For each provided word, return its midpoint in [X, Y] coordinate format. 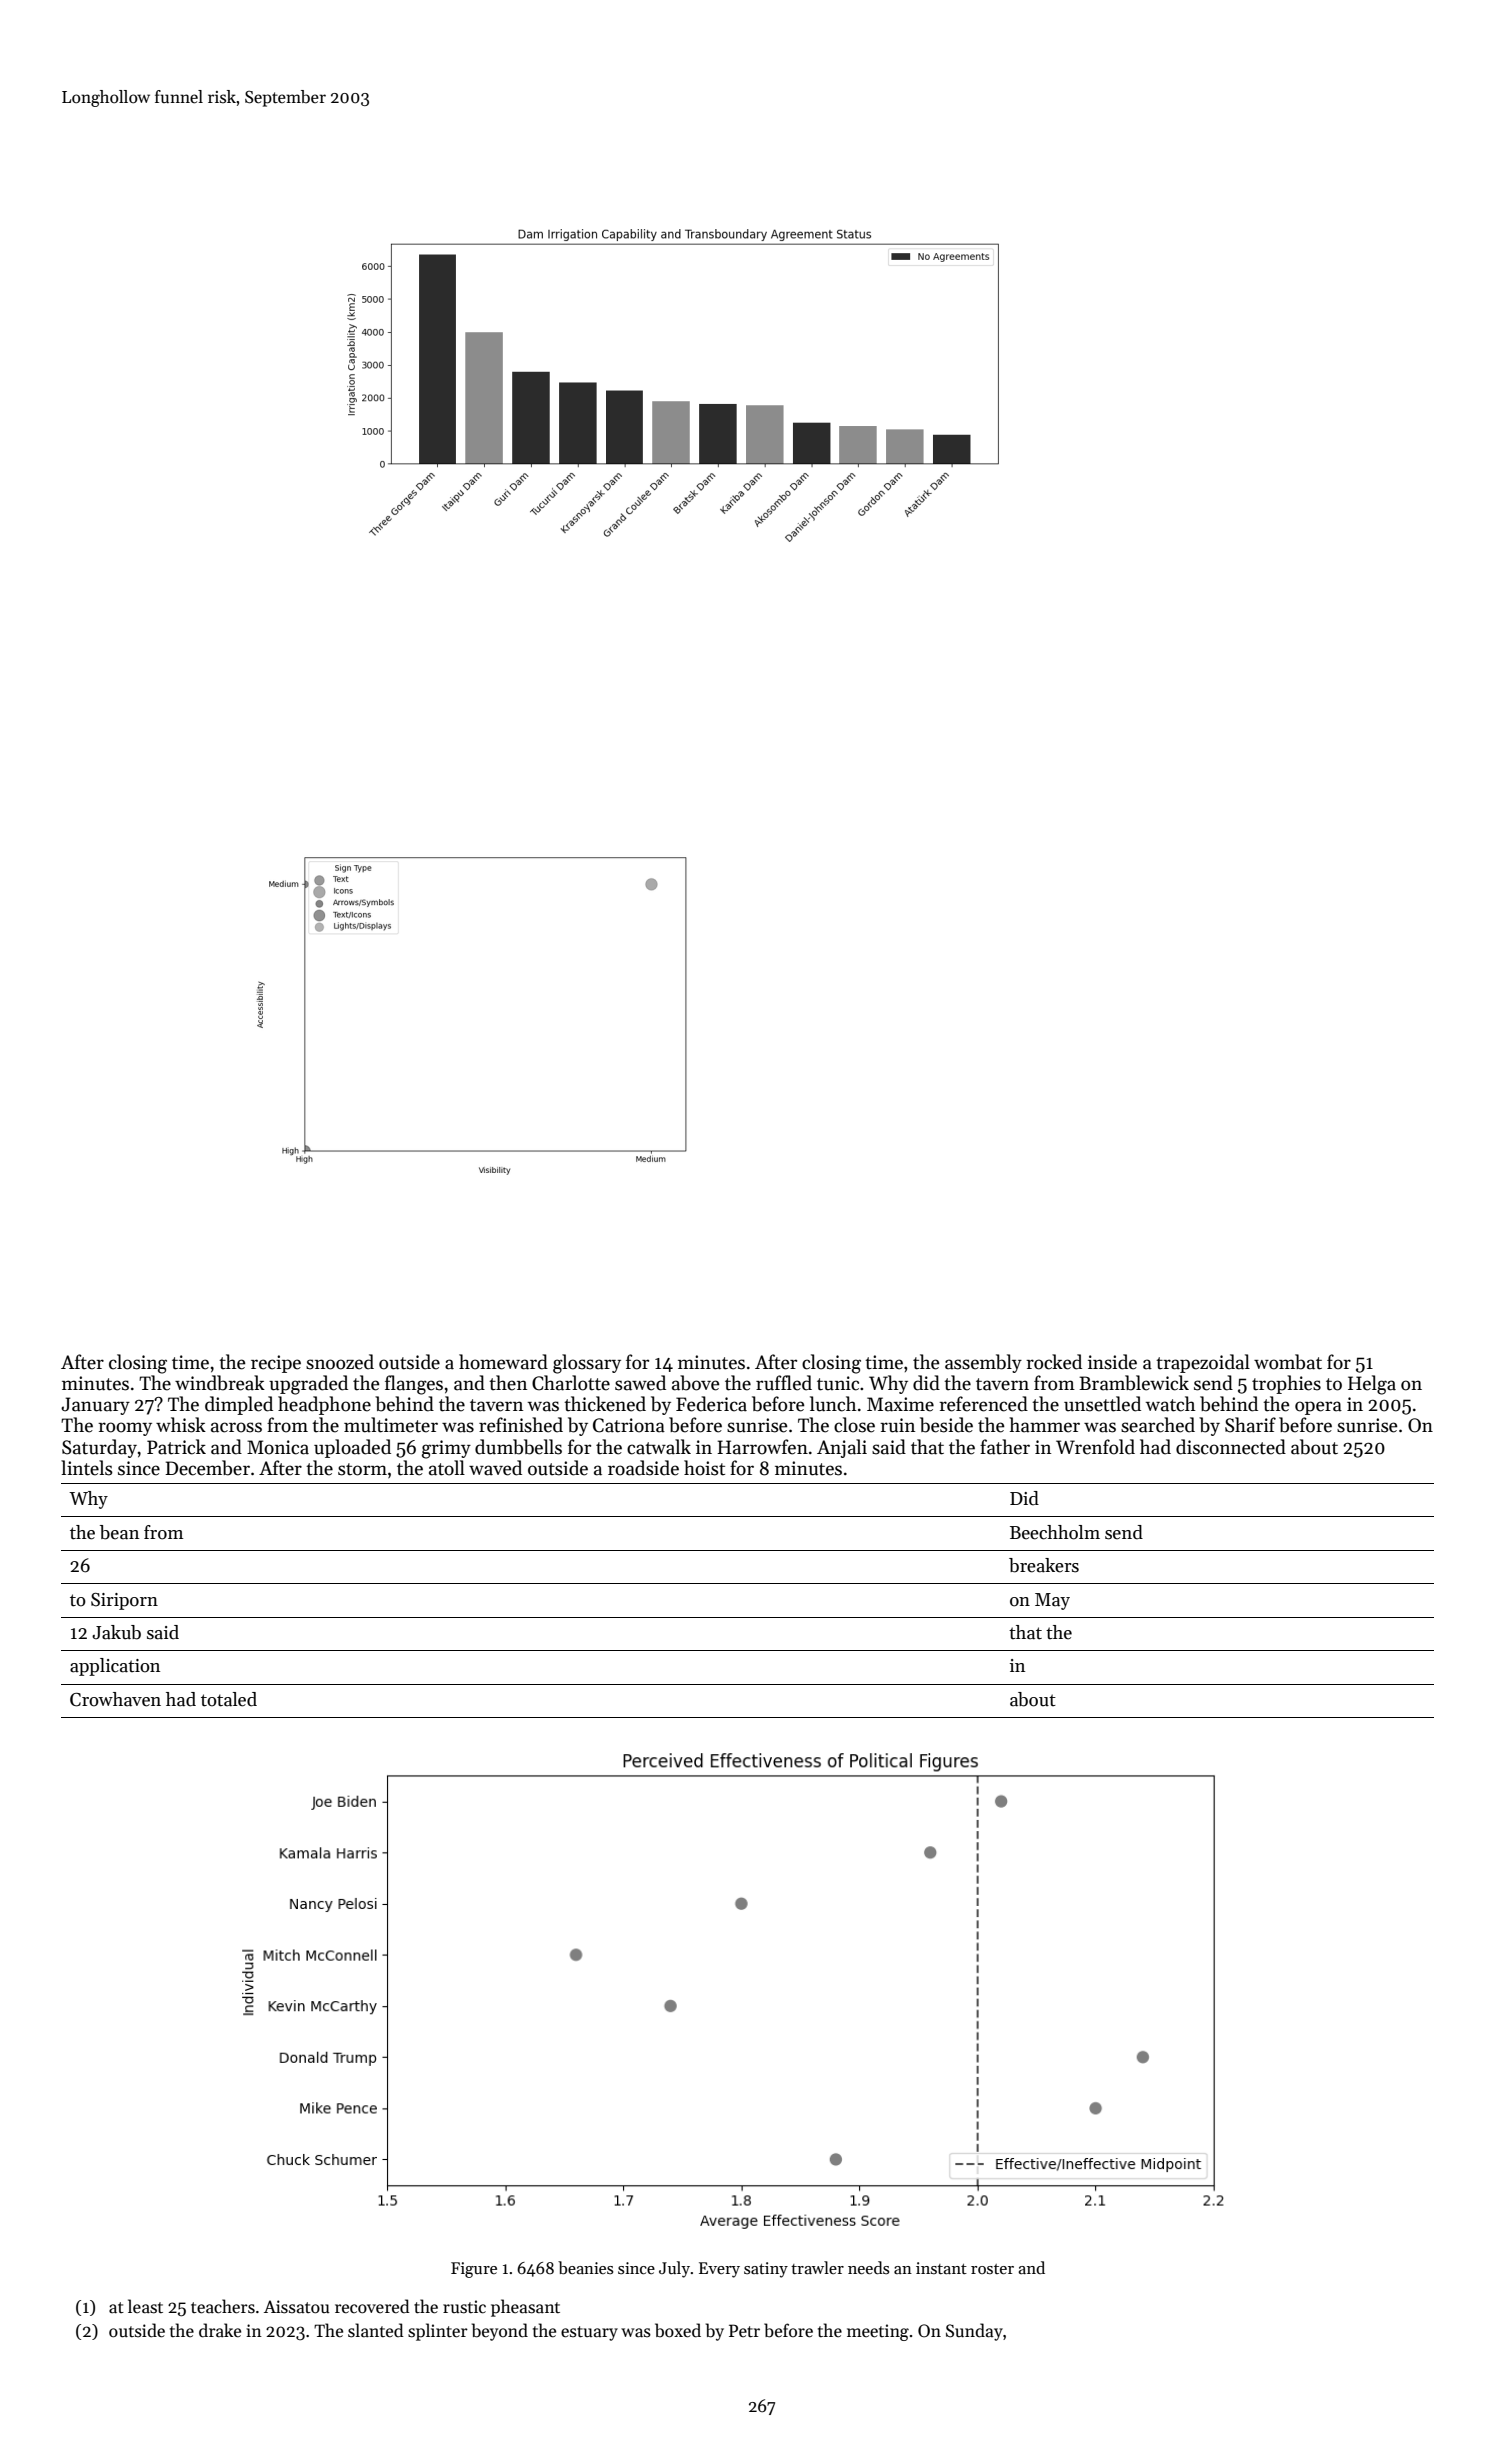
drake [220, 2330]
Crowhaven [115, 1699]
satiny [766, 2270]
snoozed [340, 1362]
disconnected [1231, 1447]
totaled [229, 1699]
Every [719, 2270]
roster [992, 2269]
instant [941, 2268]
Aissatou [297, 2307]
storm [362, 1469]
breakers [1044, 1565]
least [145, 2306]
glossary [587, 1364]
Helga [1372, 1385]
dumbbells [518, 1447]
